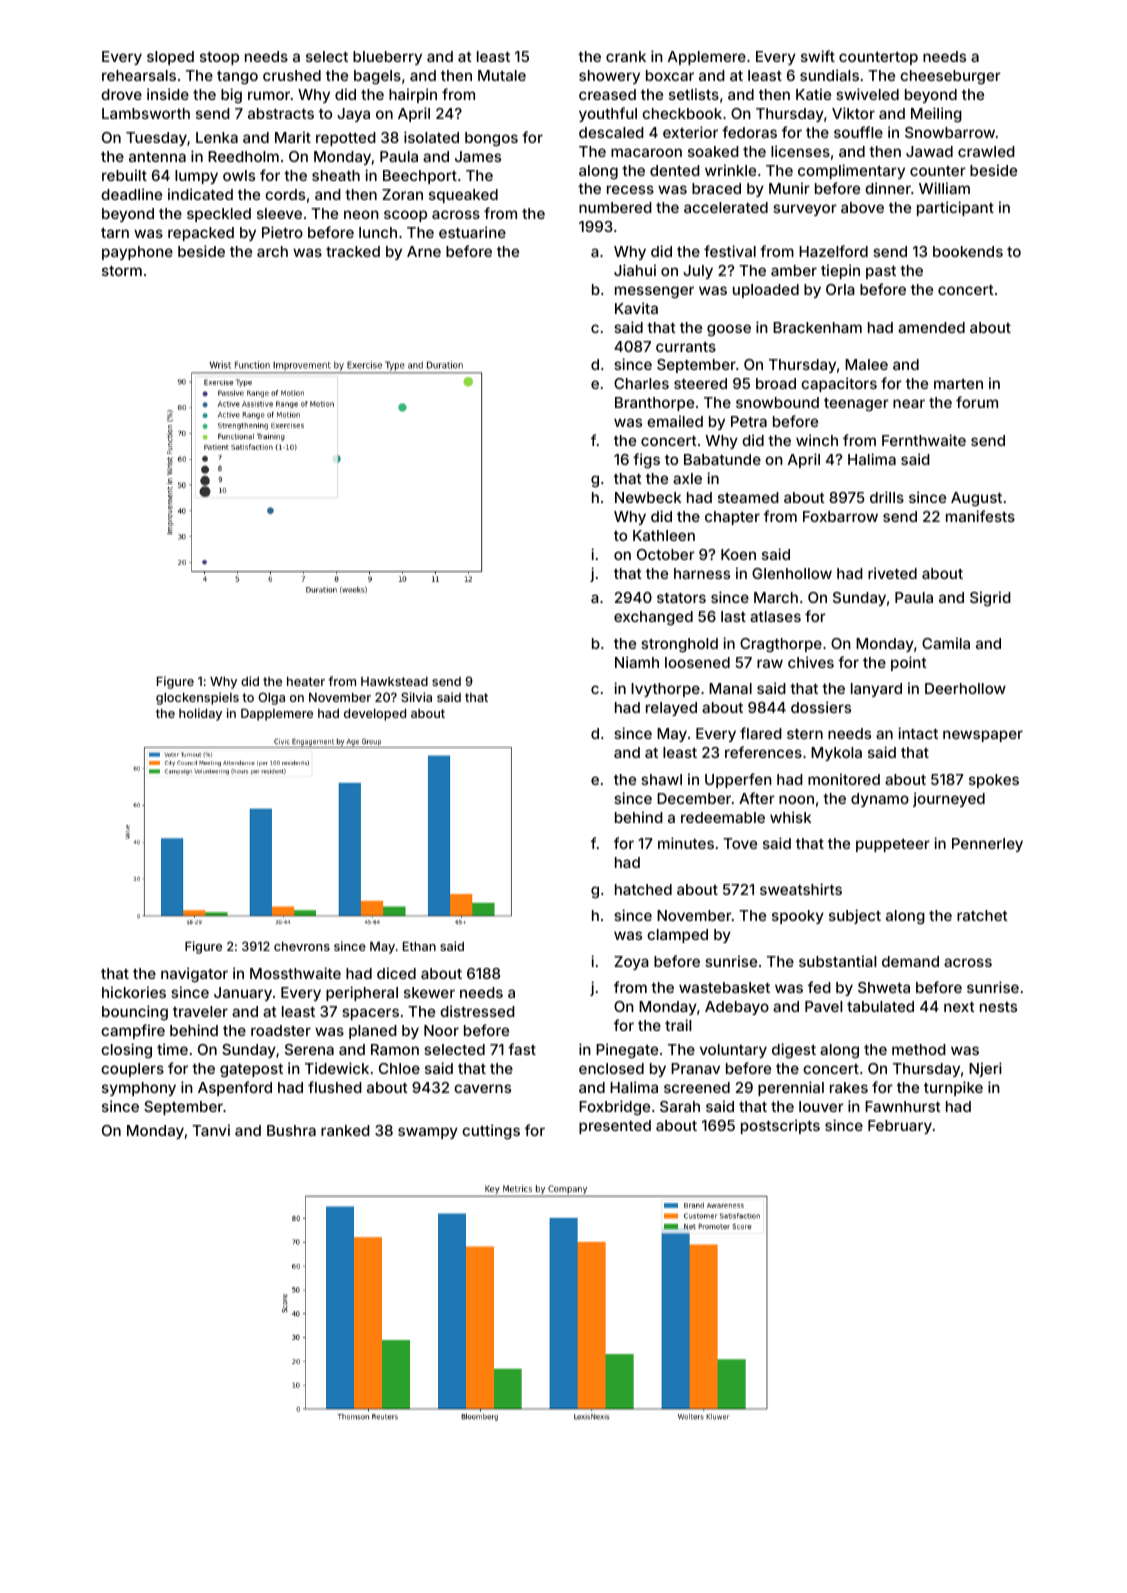 Image resolution: width=1127 pixels, height=1593 pixels. What do you see at coordinates (387, 58) in the document?
I see `blueberry` at bounding box center [387, 58].
